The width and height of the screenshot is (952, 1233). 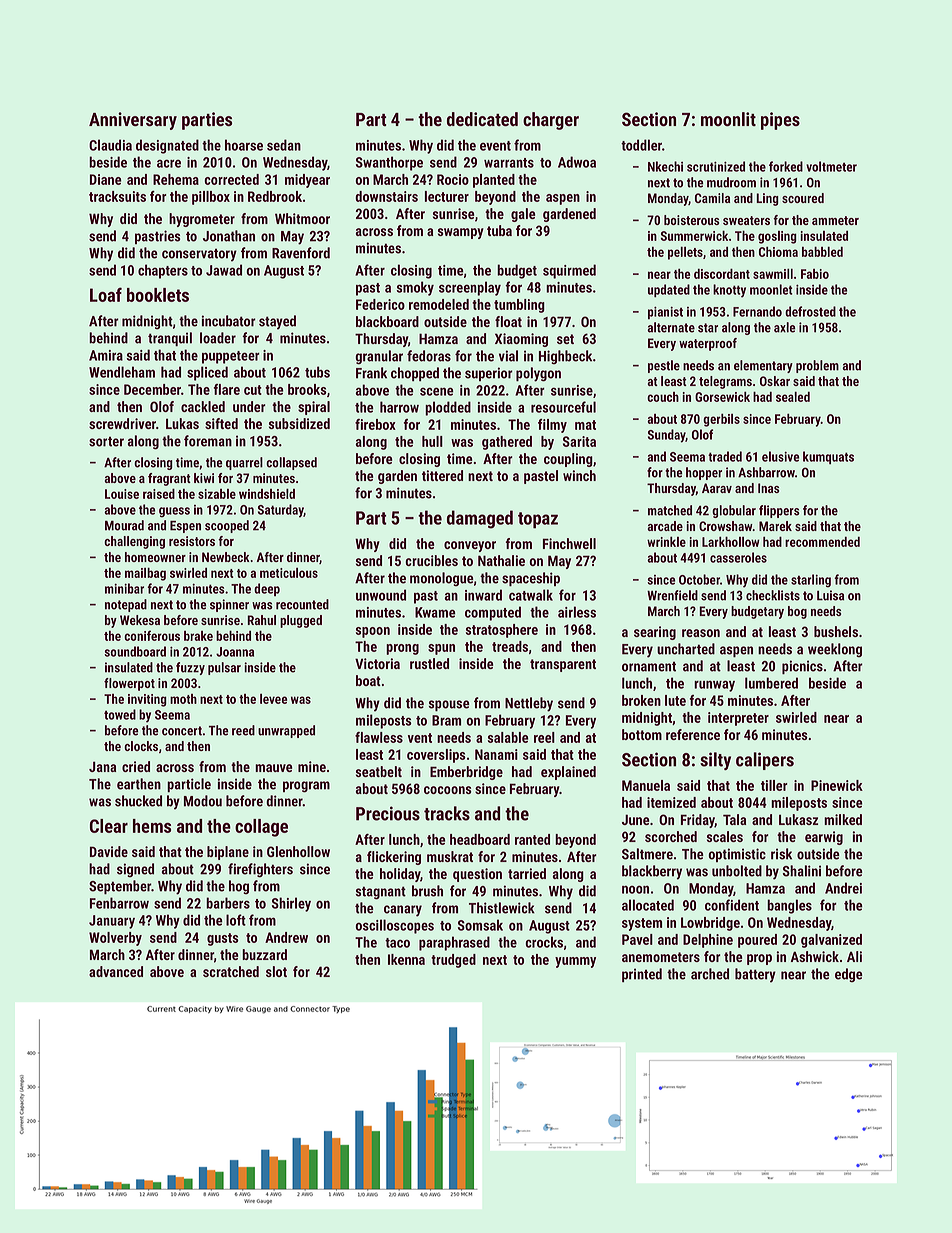 I want to click on Summerwick, so click(x=694, y=236).
